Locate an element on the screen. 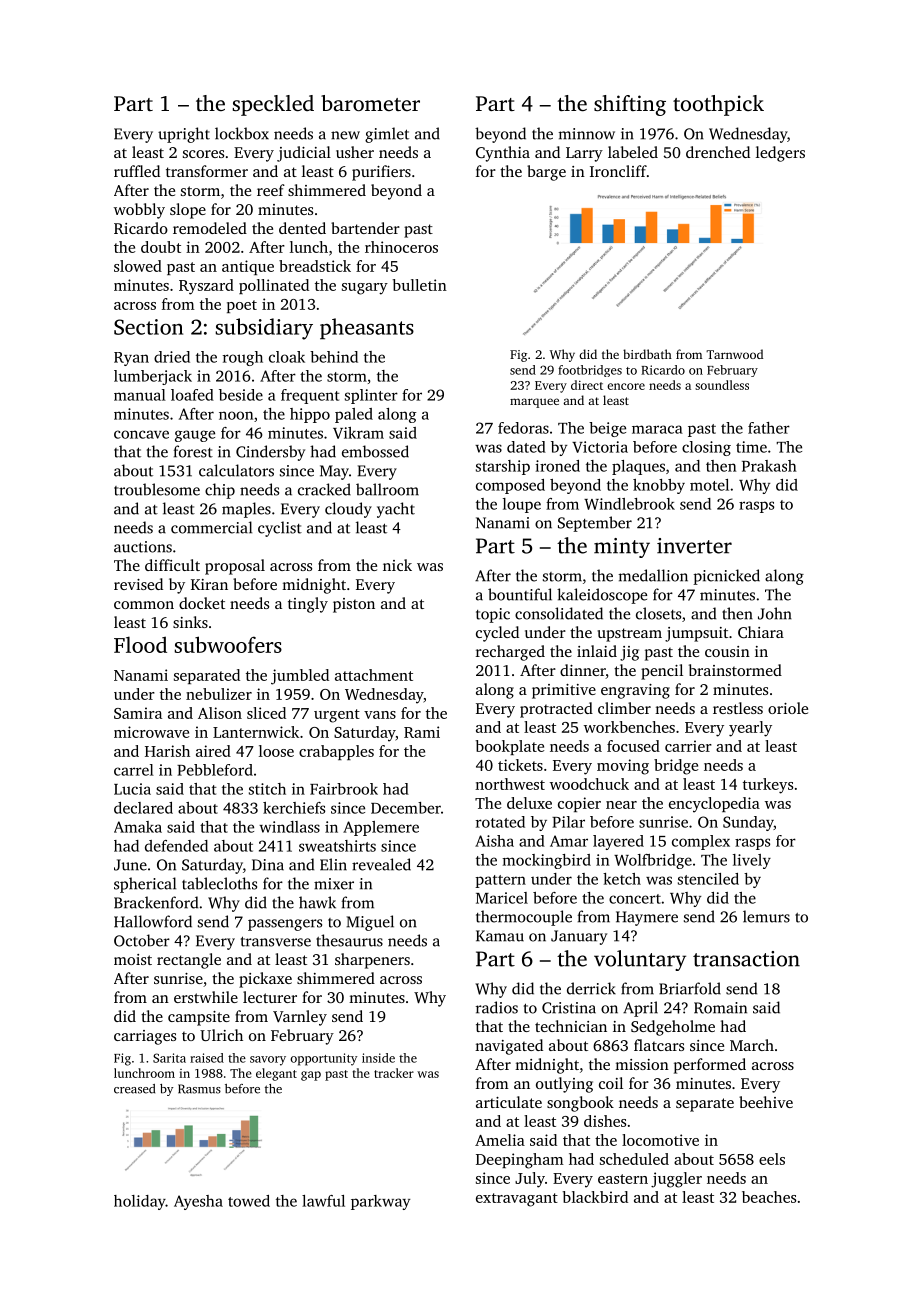  spherical is located at coordinates (145, 885).
